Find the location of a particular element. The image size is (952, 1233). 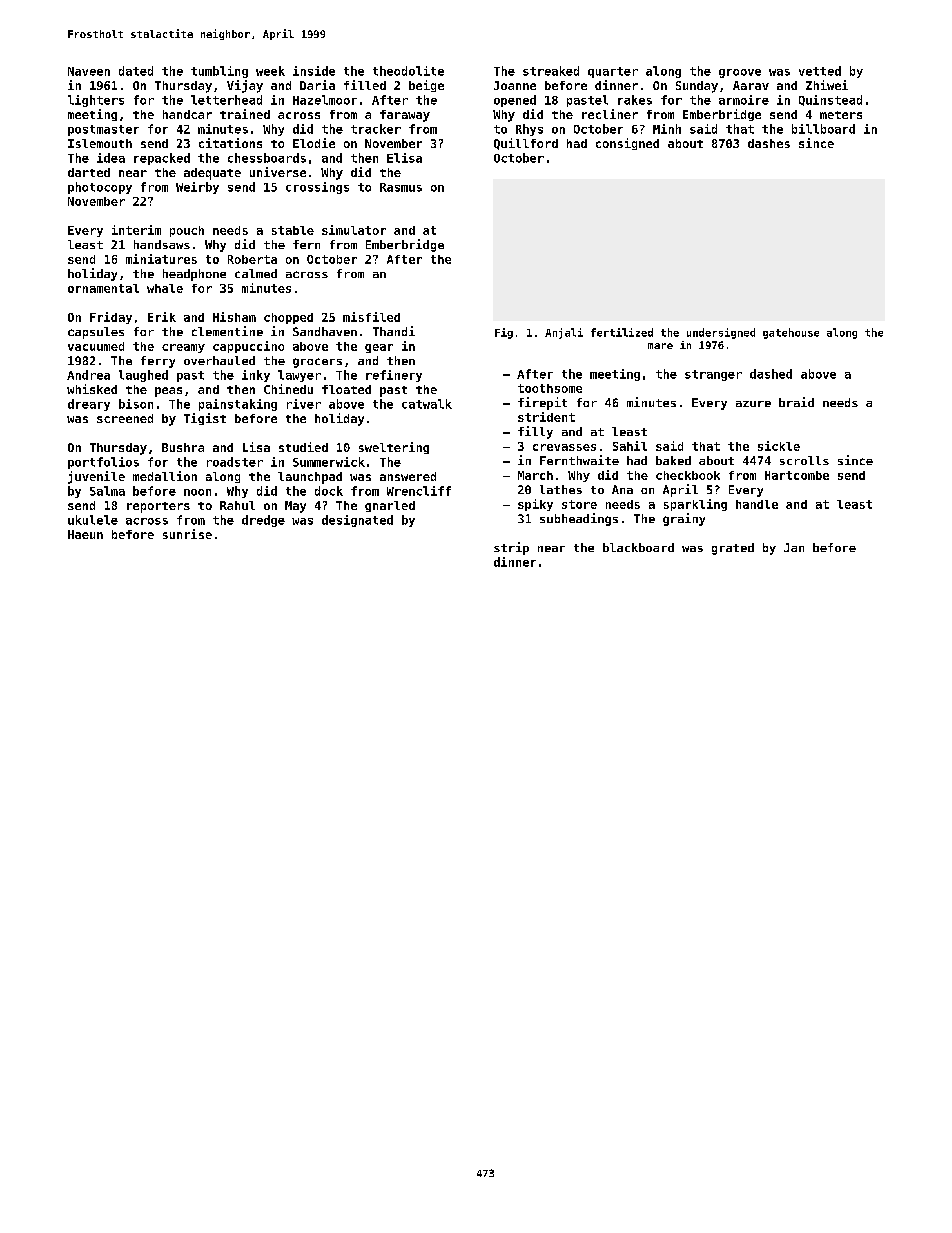

simulator is located at coordinates (354, 230).
